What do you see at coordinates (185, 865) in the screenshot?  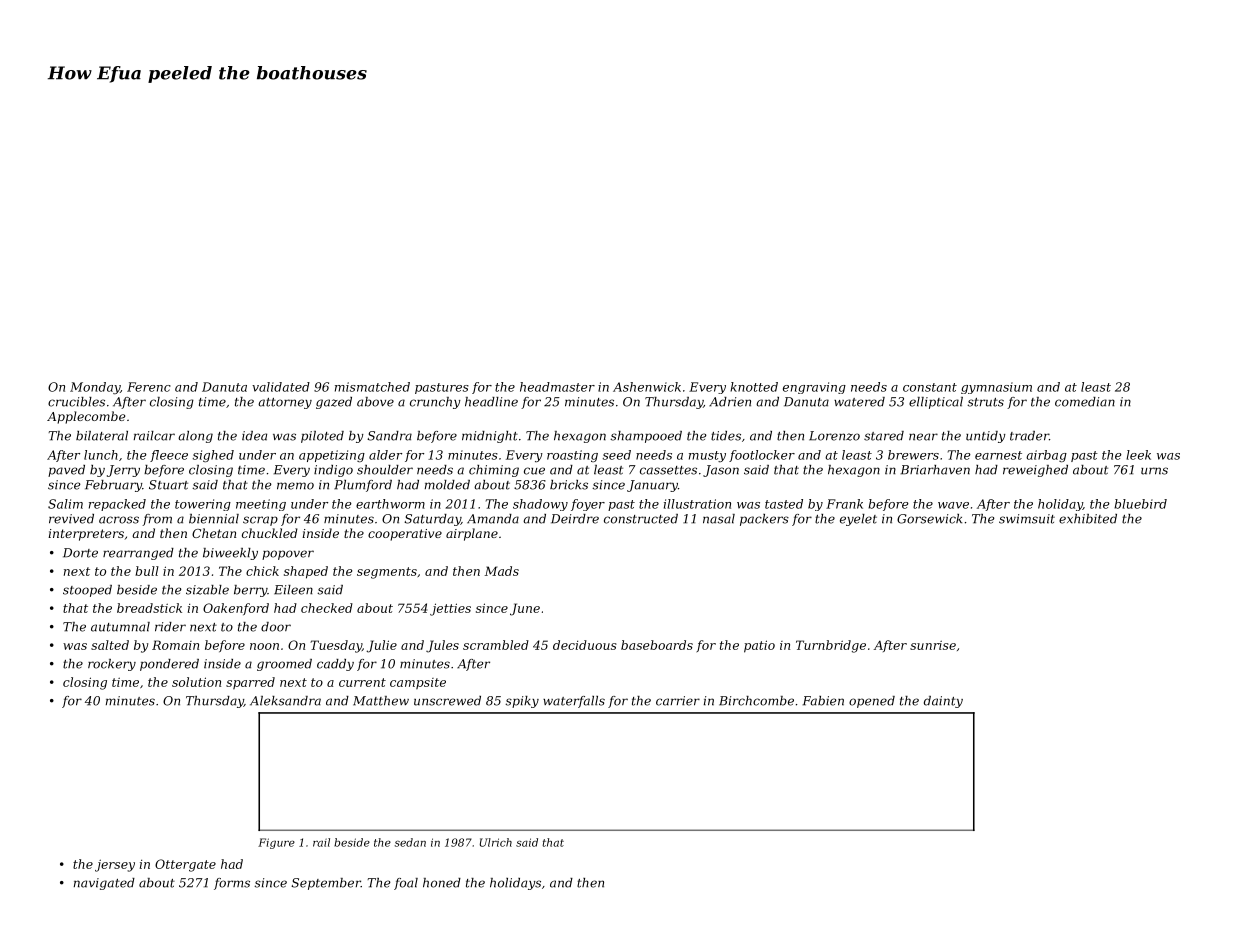 I see `Ottergate` at bounding box center [185, 865].
